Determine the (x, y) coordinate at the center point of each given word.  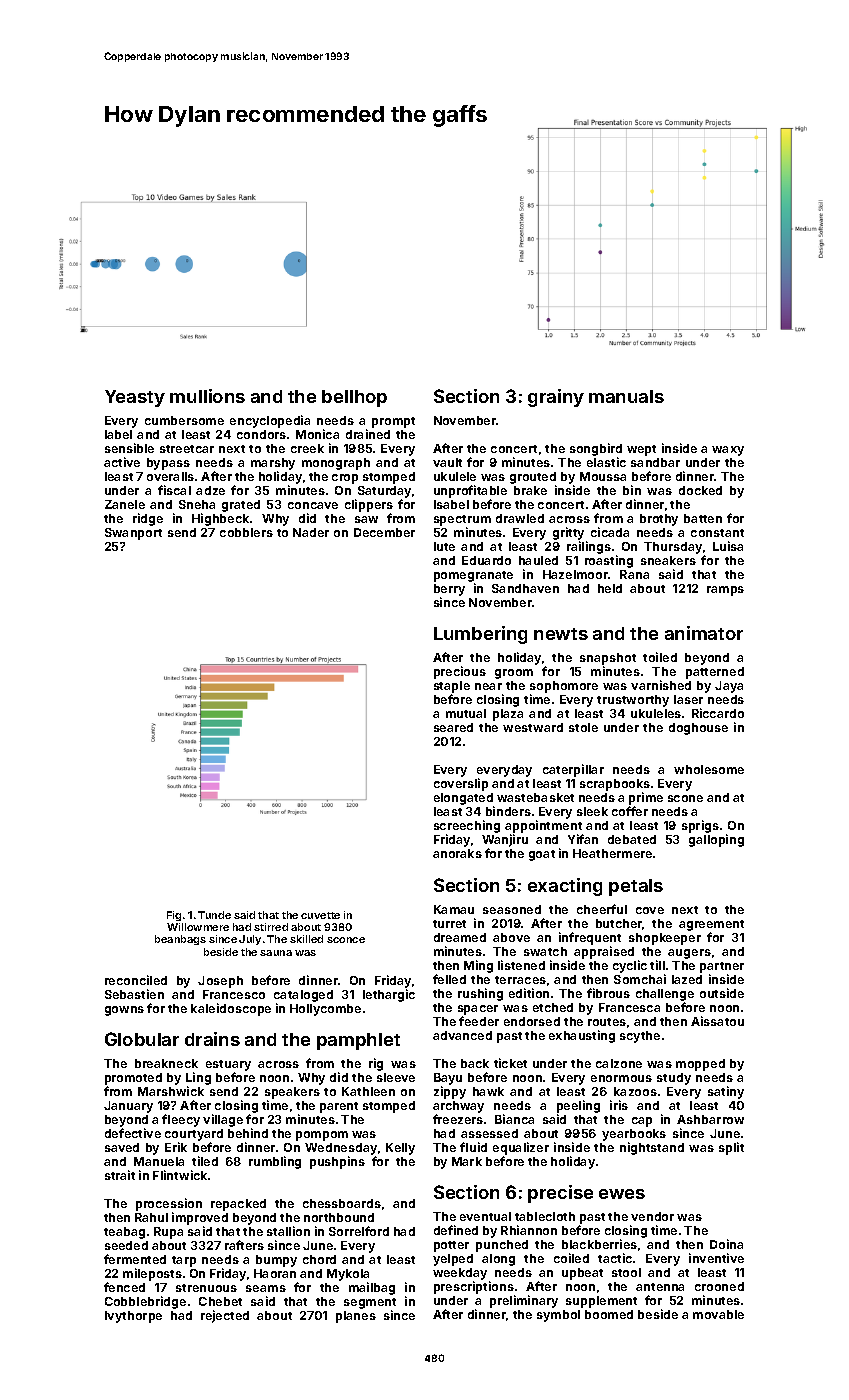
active (122, 462)
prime (646, 798)
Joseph (220, 982)
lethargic (389, 995)
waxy (728, 451)
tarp (184, 1261)
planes (356, 1317)
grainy (556, 398)
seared (453, 727)
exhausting (582, 1036)
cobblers (246, 532)
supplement (601, 1302)
